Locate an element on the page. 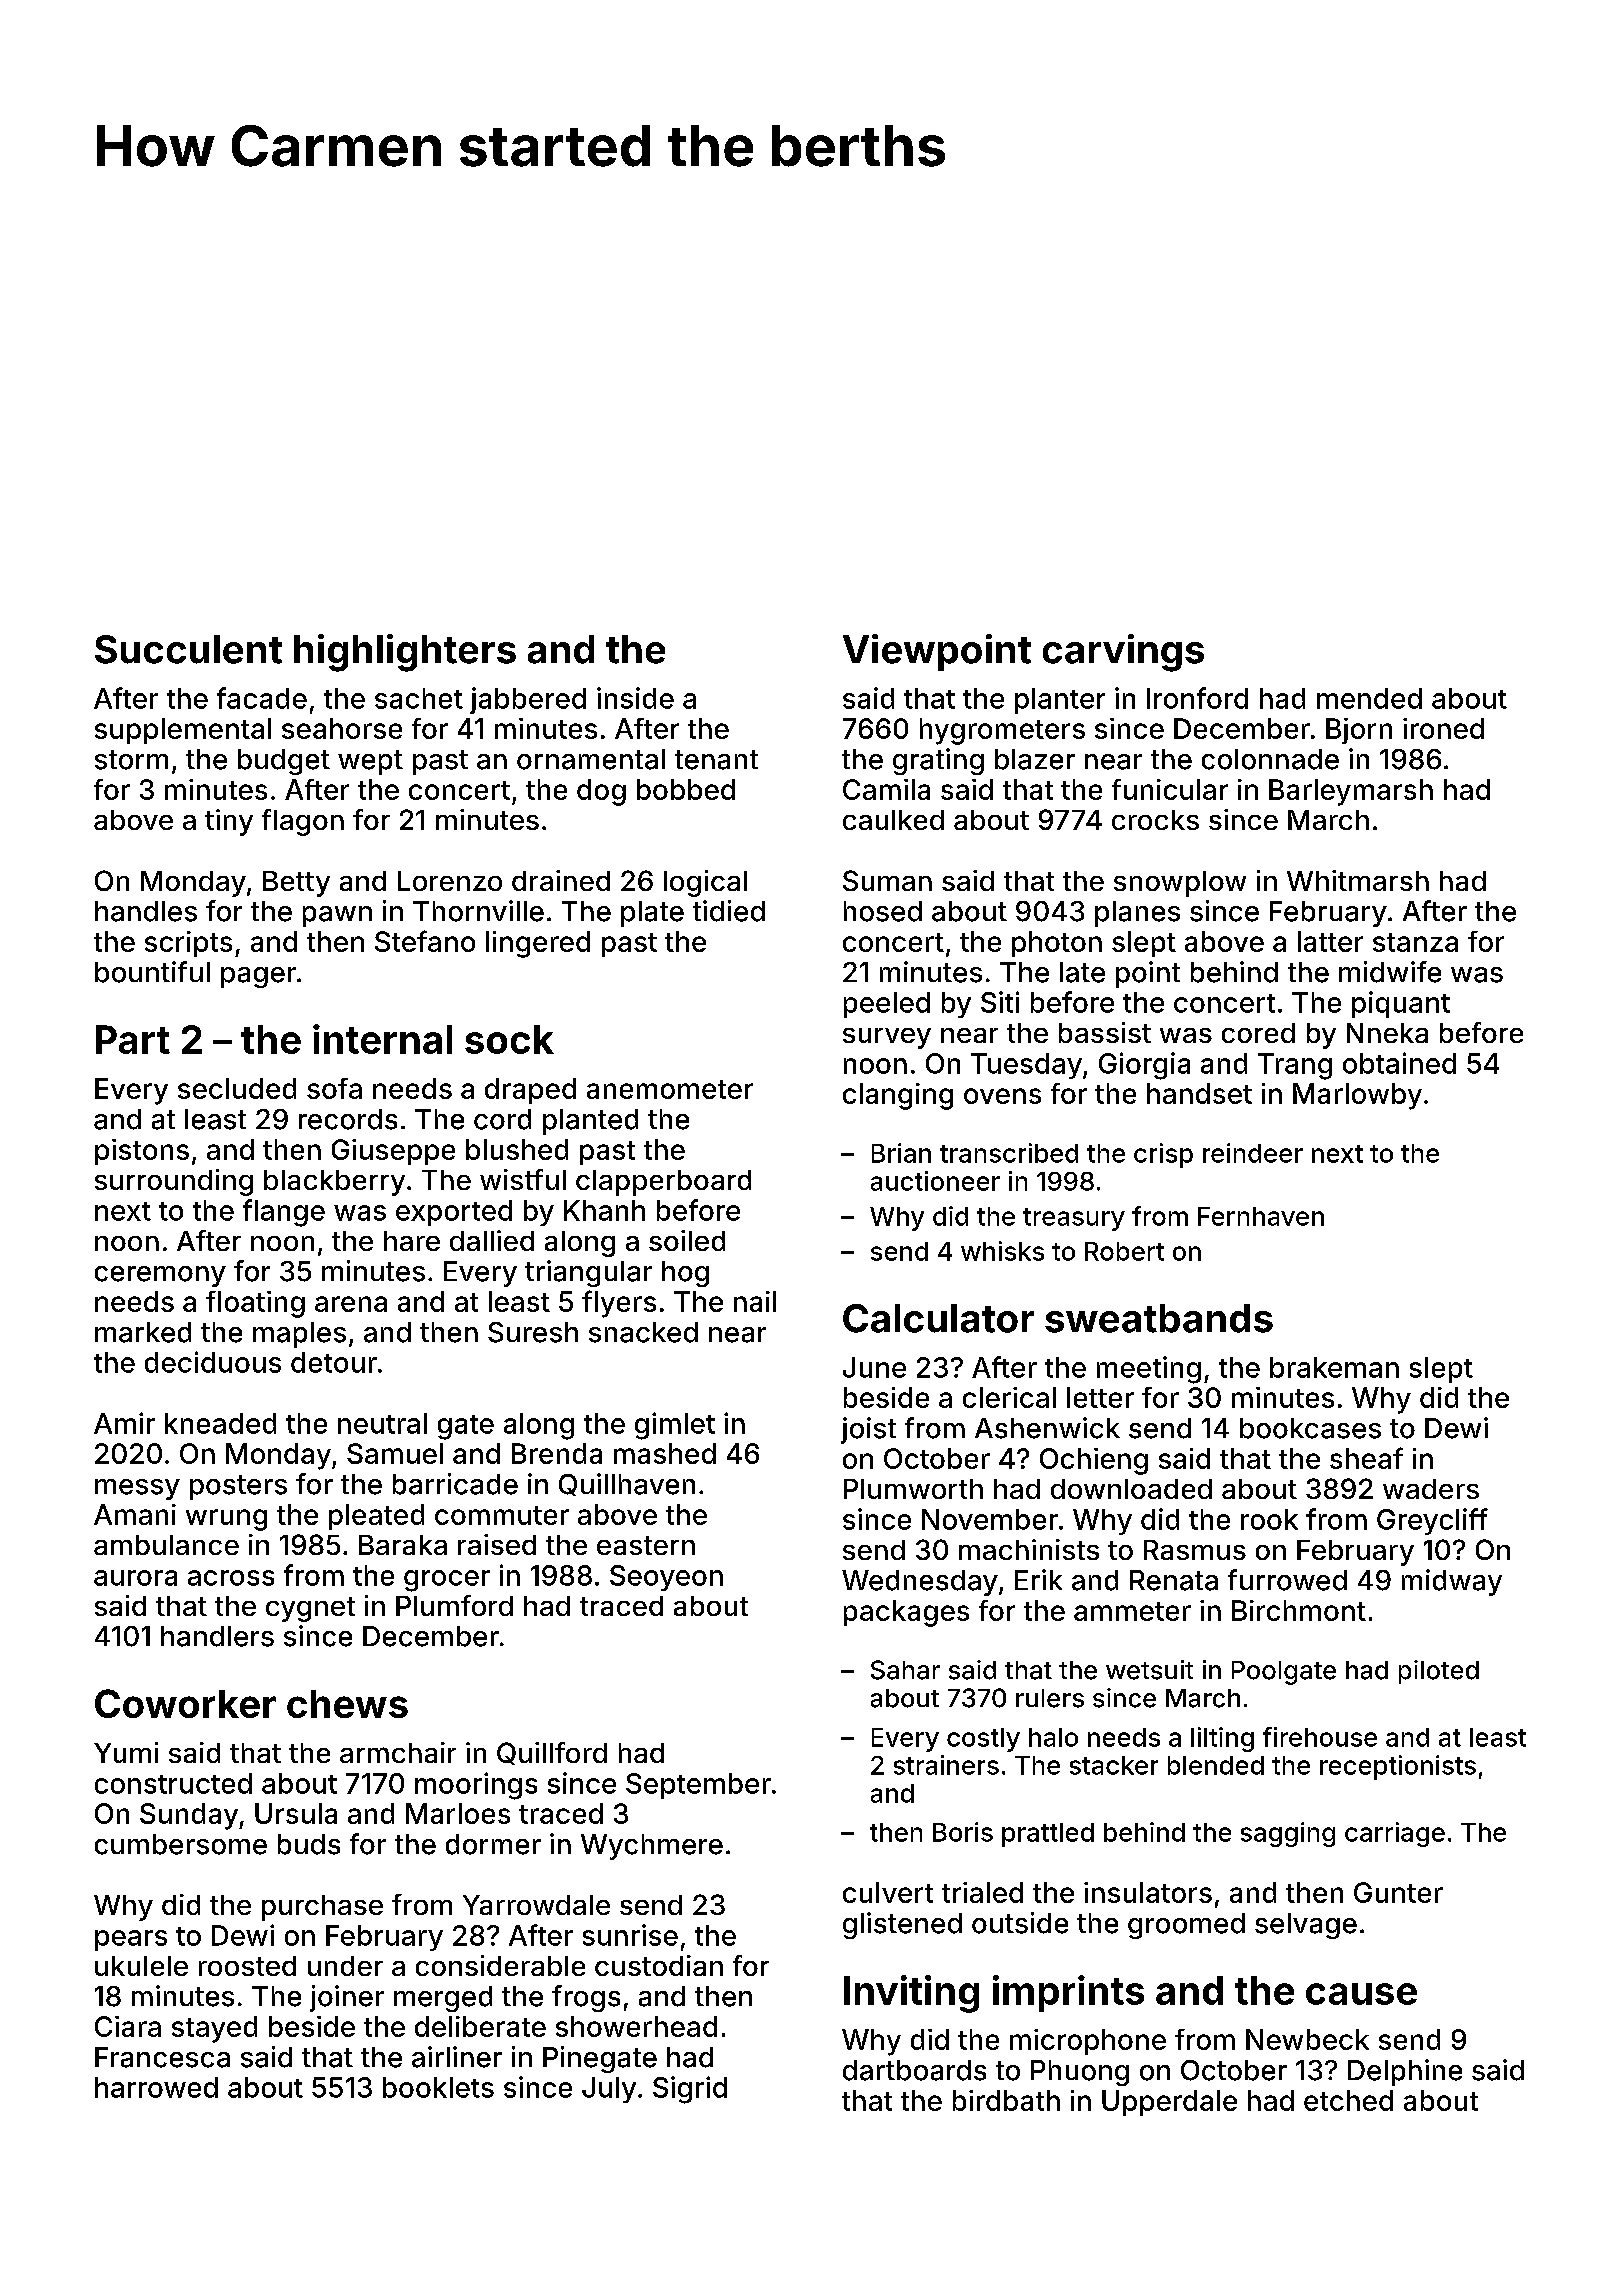 This document has width=1620, height=2292. wept is located at coordinates (370, 762).
